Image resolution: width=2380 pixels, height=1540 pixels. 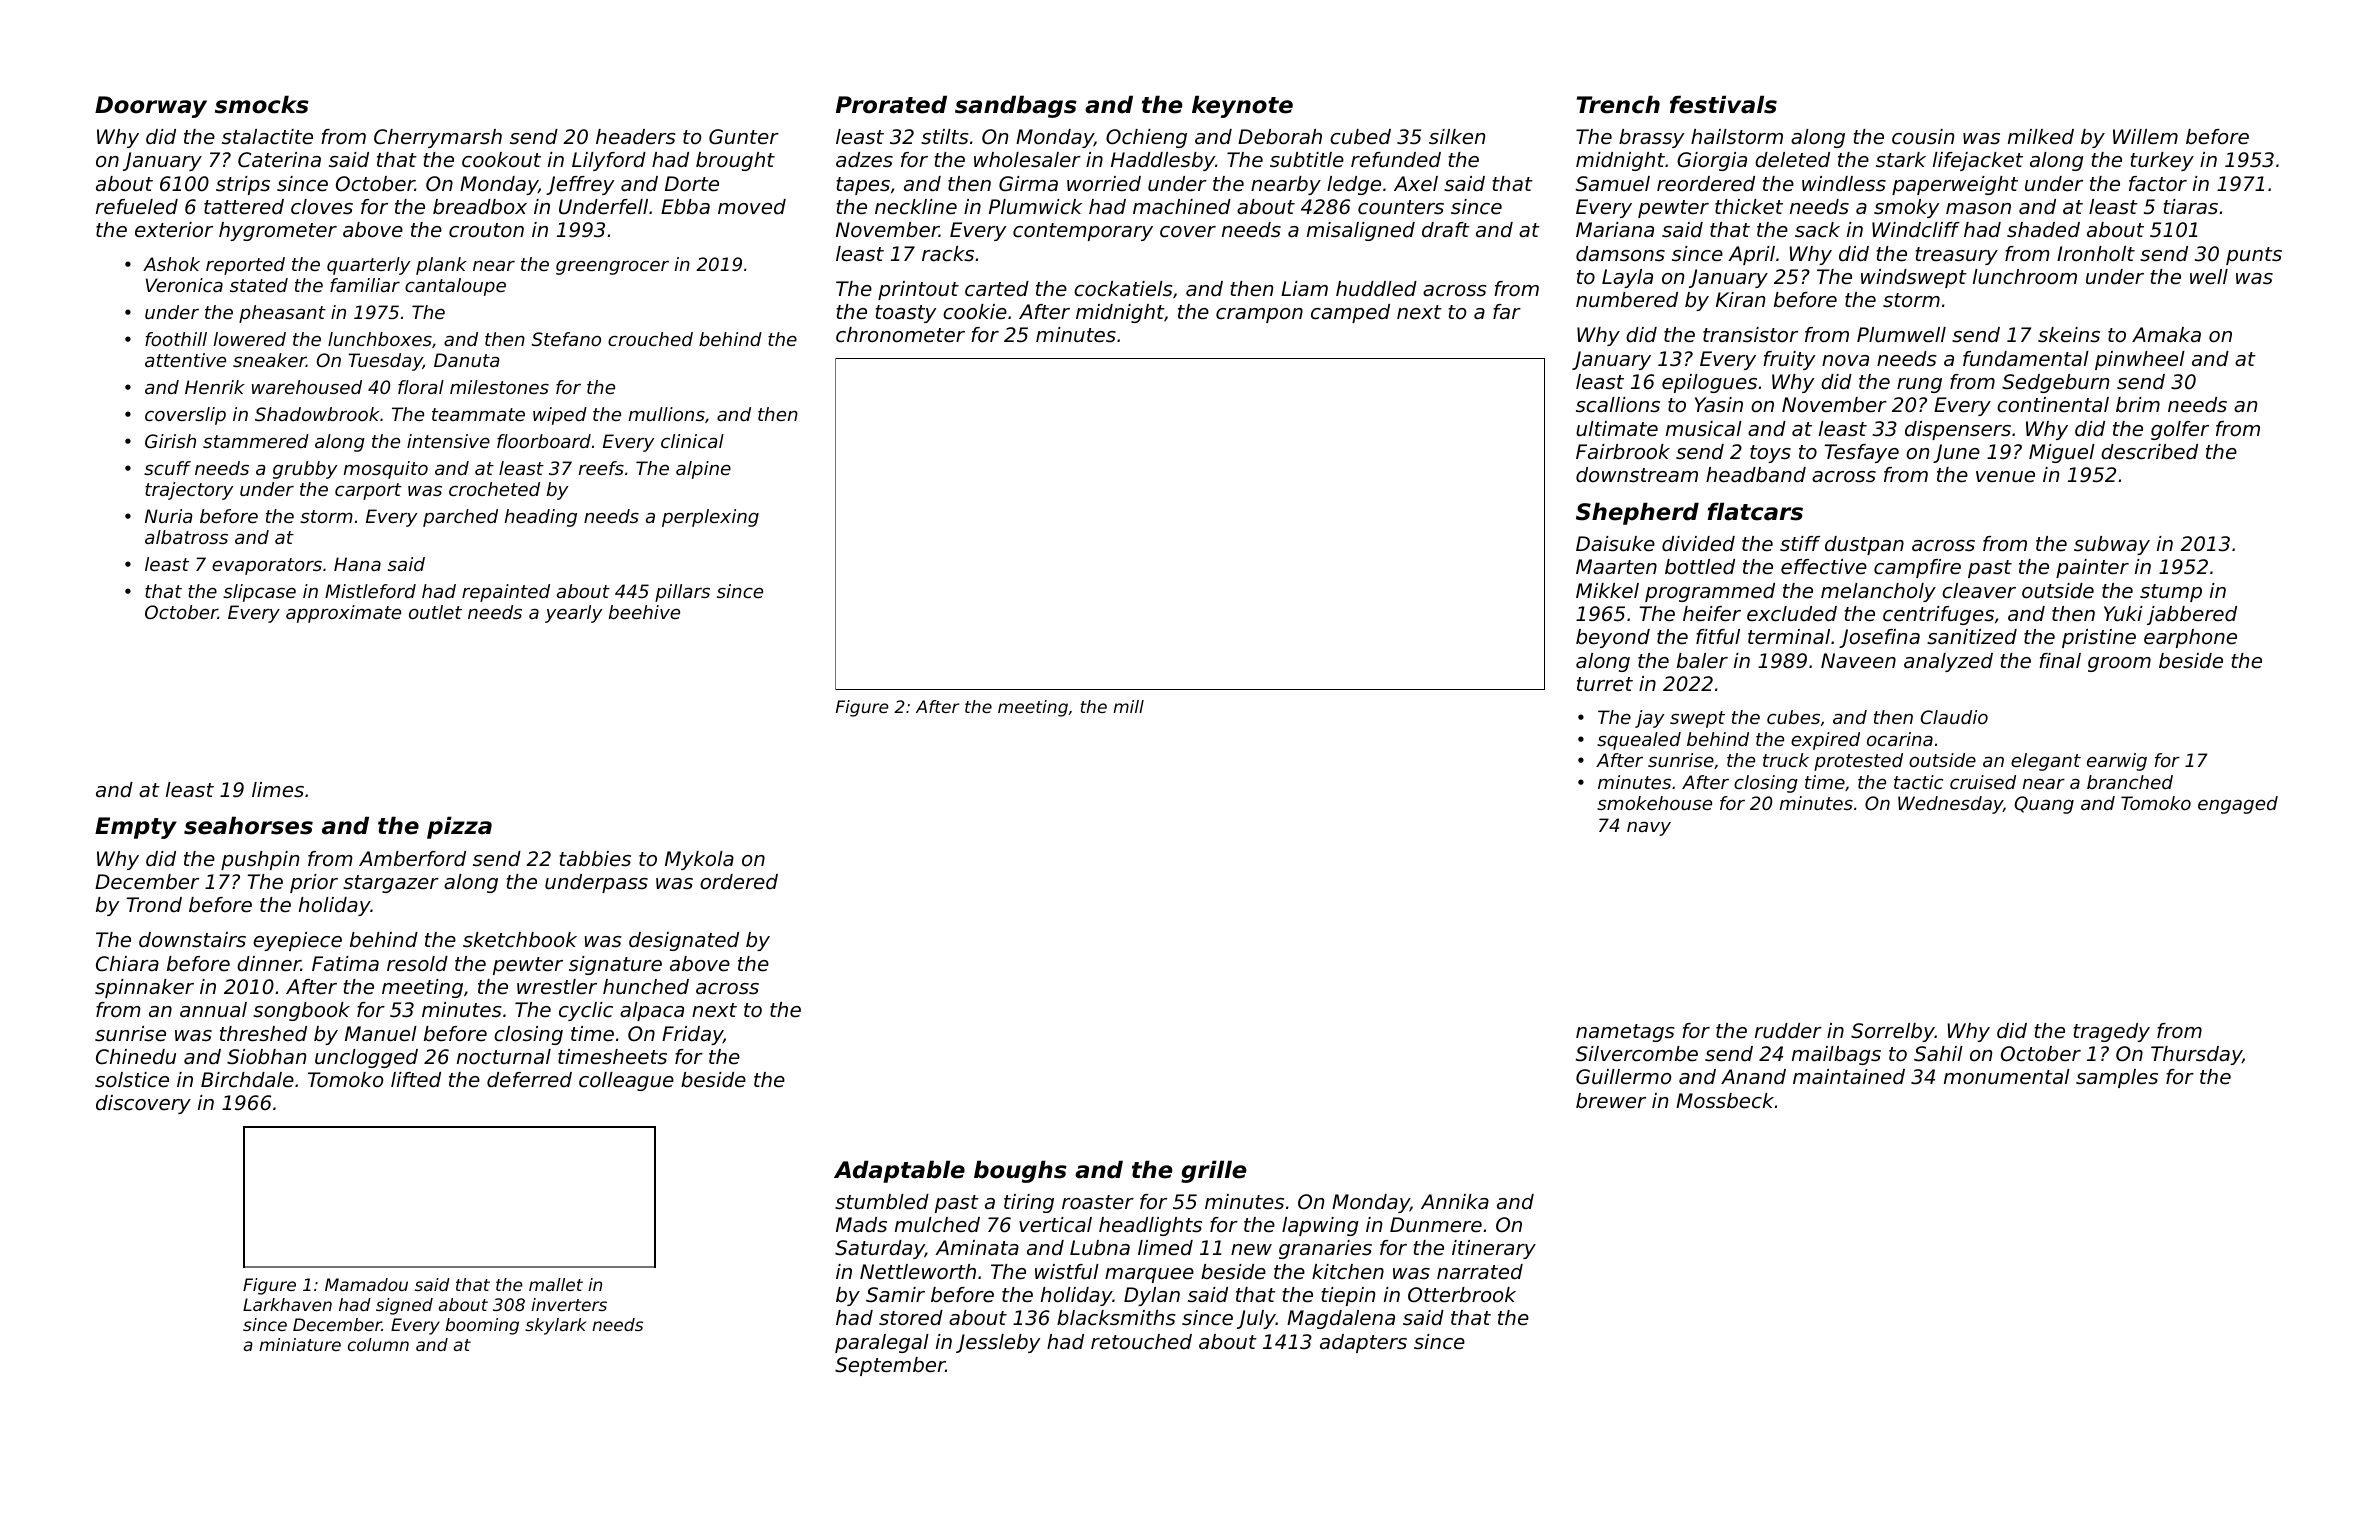 I want to click on grille, so click(x=1214, y=1171).
